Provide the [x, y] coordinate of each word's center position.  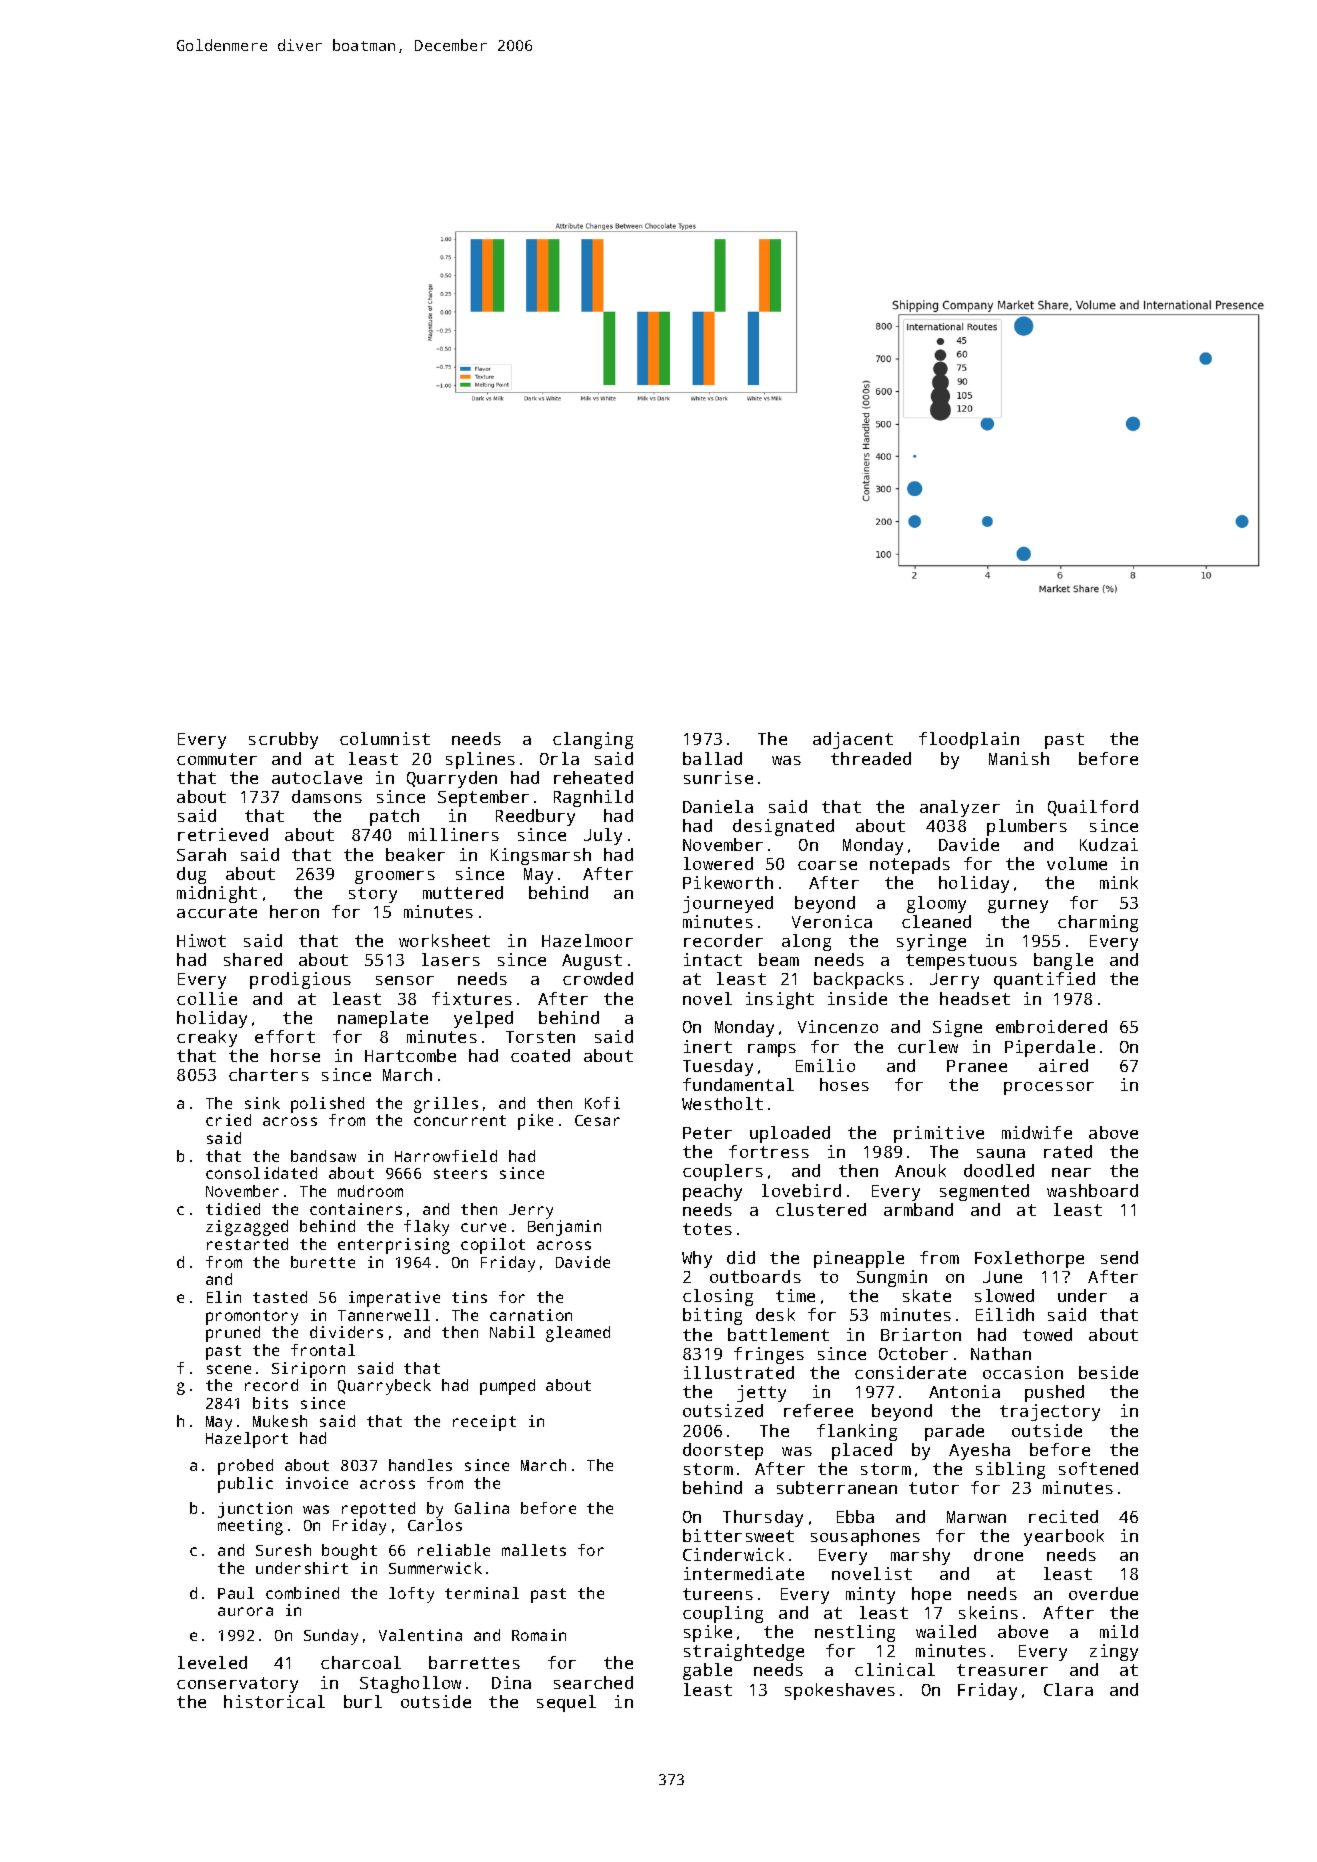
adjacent [853, 740]
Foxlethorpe [1029, 1259]
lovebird [801, 1190]
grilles [446, 1105]
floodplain [969, 740]
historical [274, 1701]
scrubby [283, 740]
